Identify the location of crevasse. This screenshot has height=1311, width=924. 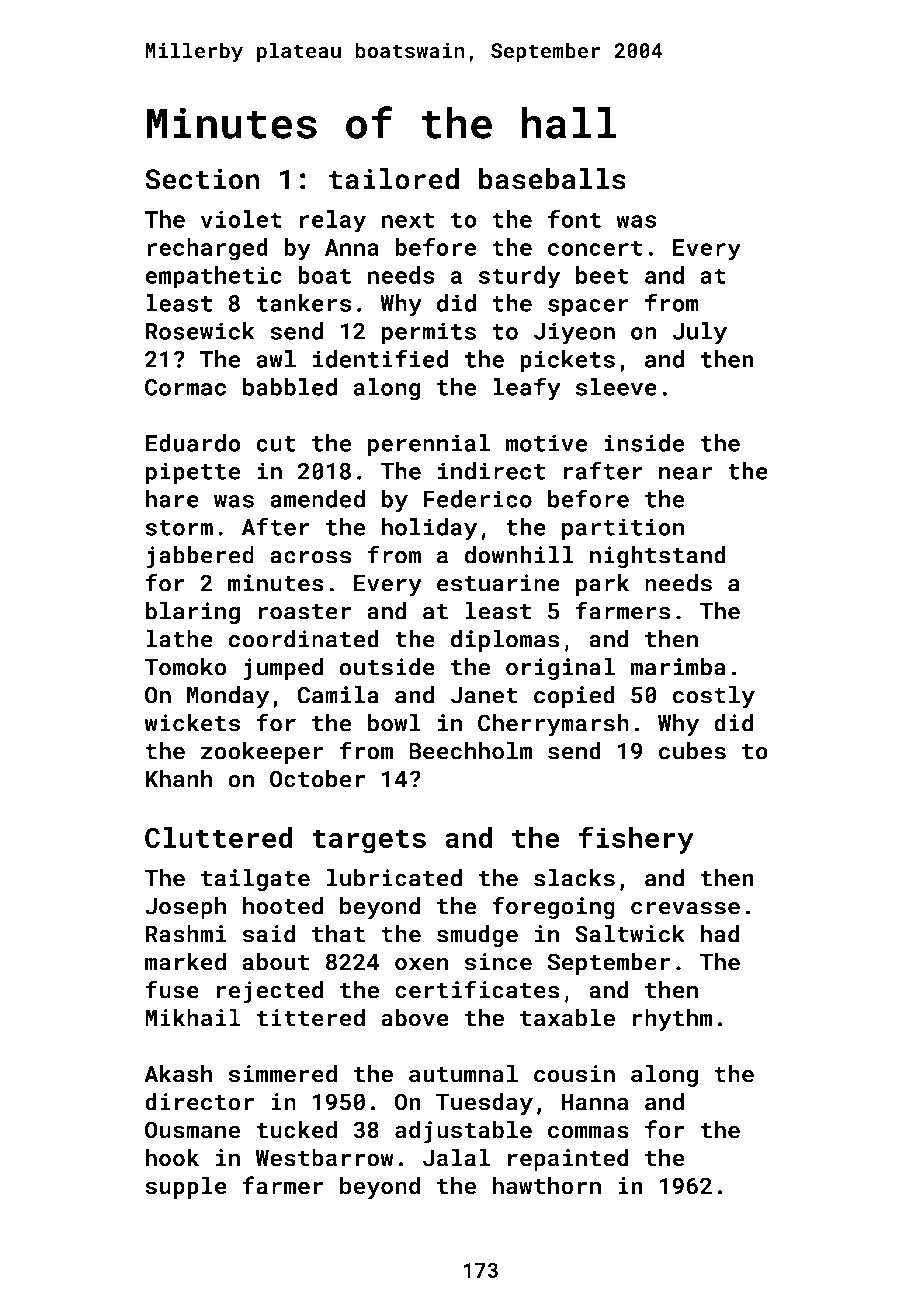
(685, 908).
